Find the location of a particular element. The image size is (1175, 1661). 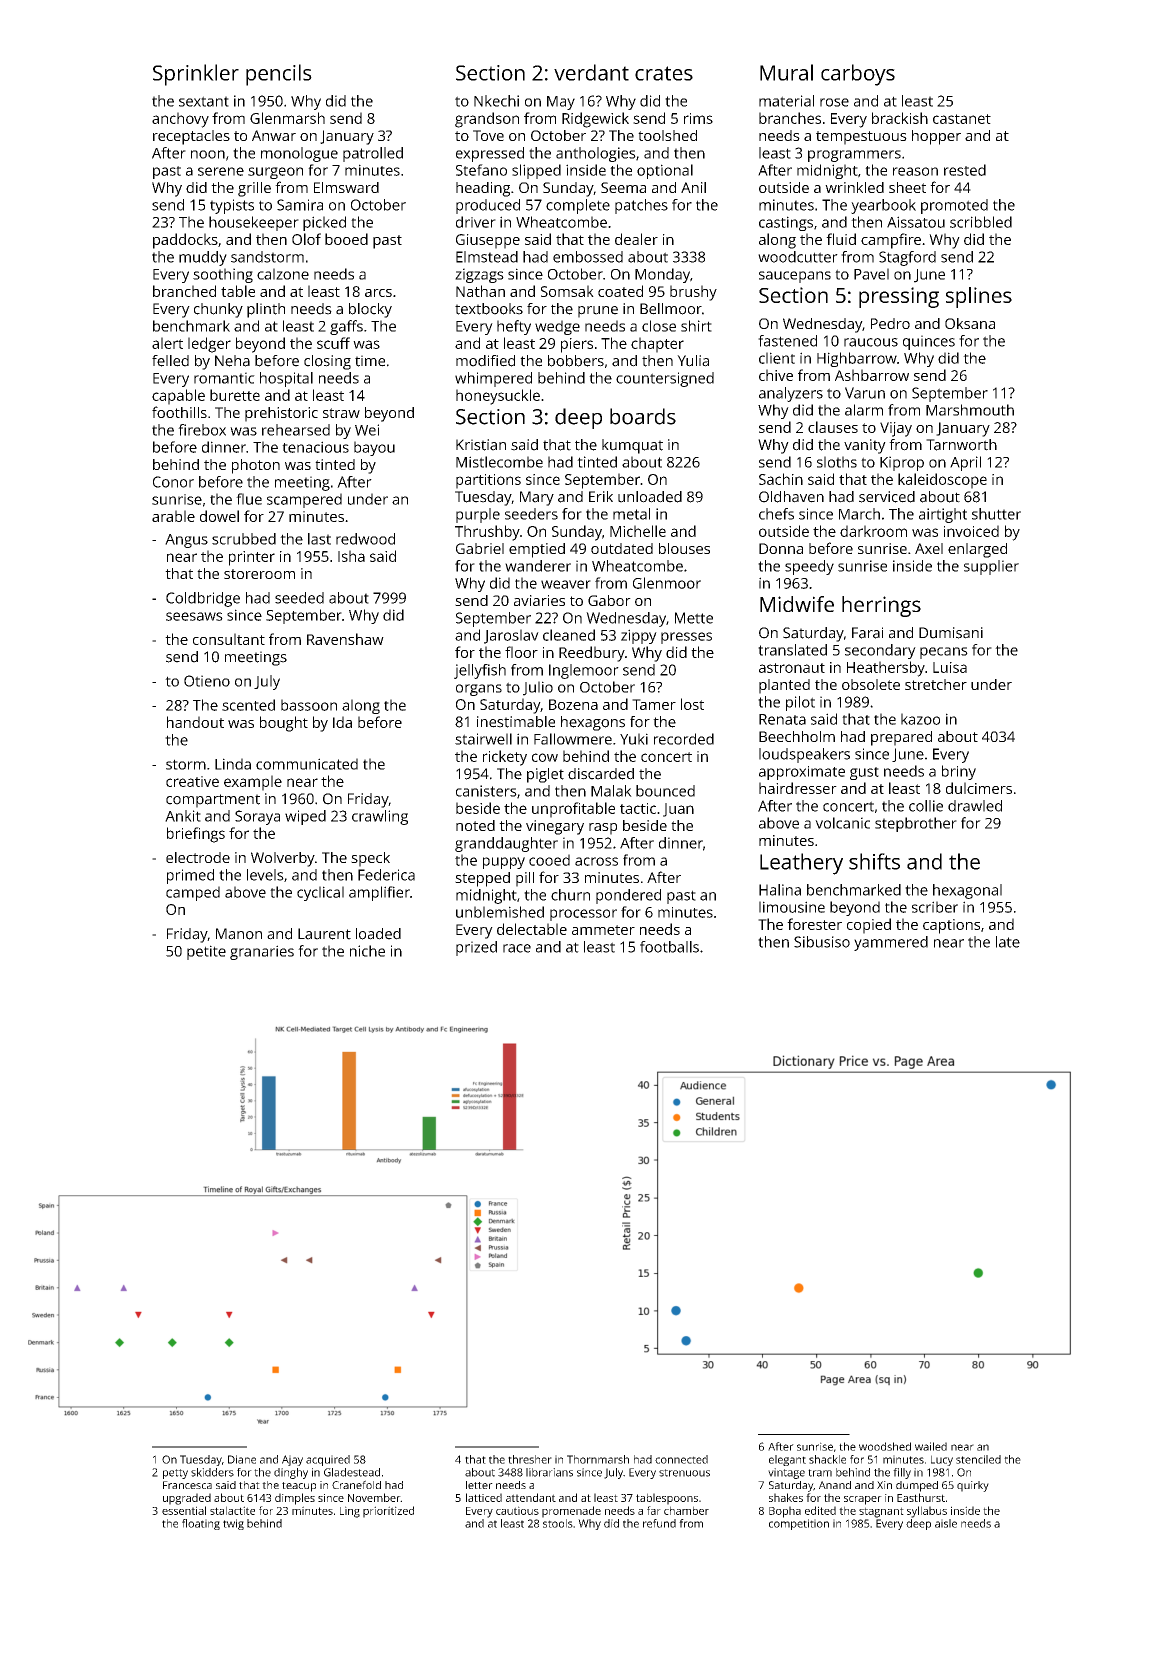

alarm is located at coordinates (864, 410).
